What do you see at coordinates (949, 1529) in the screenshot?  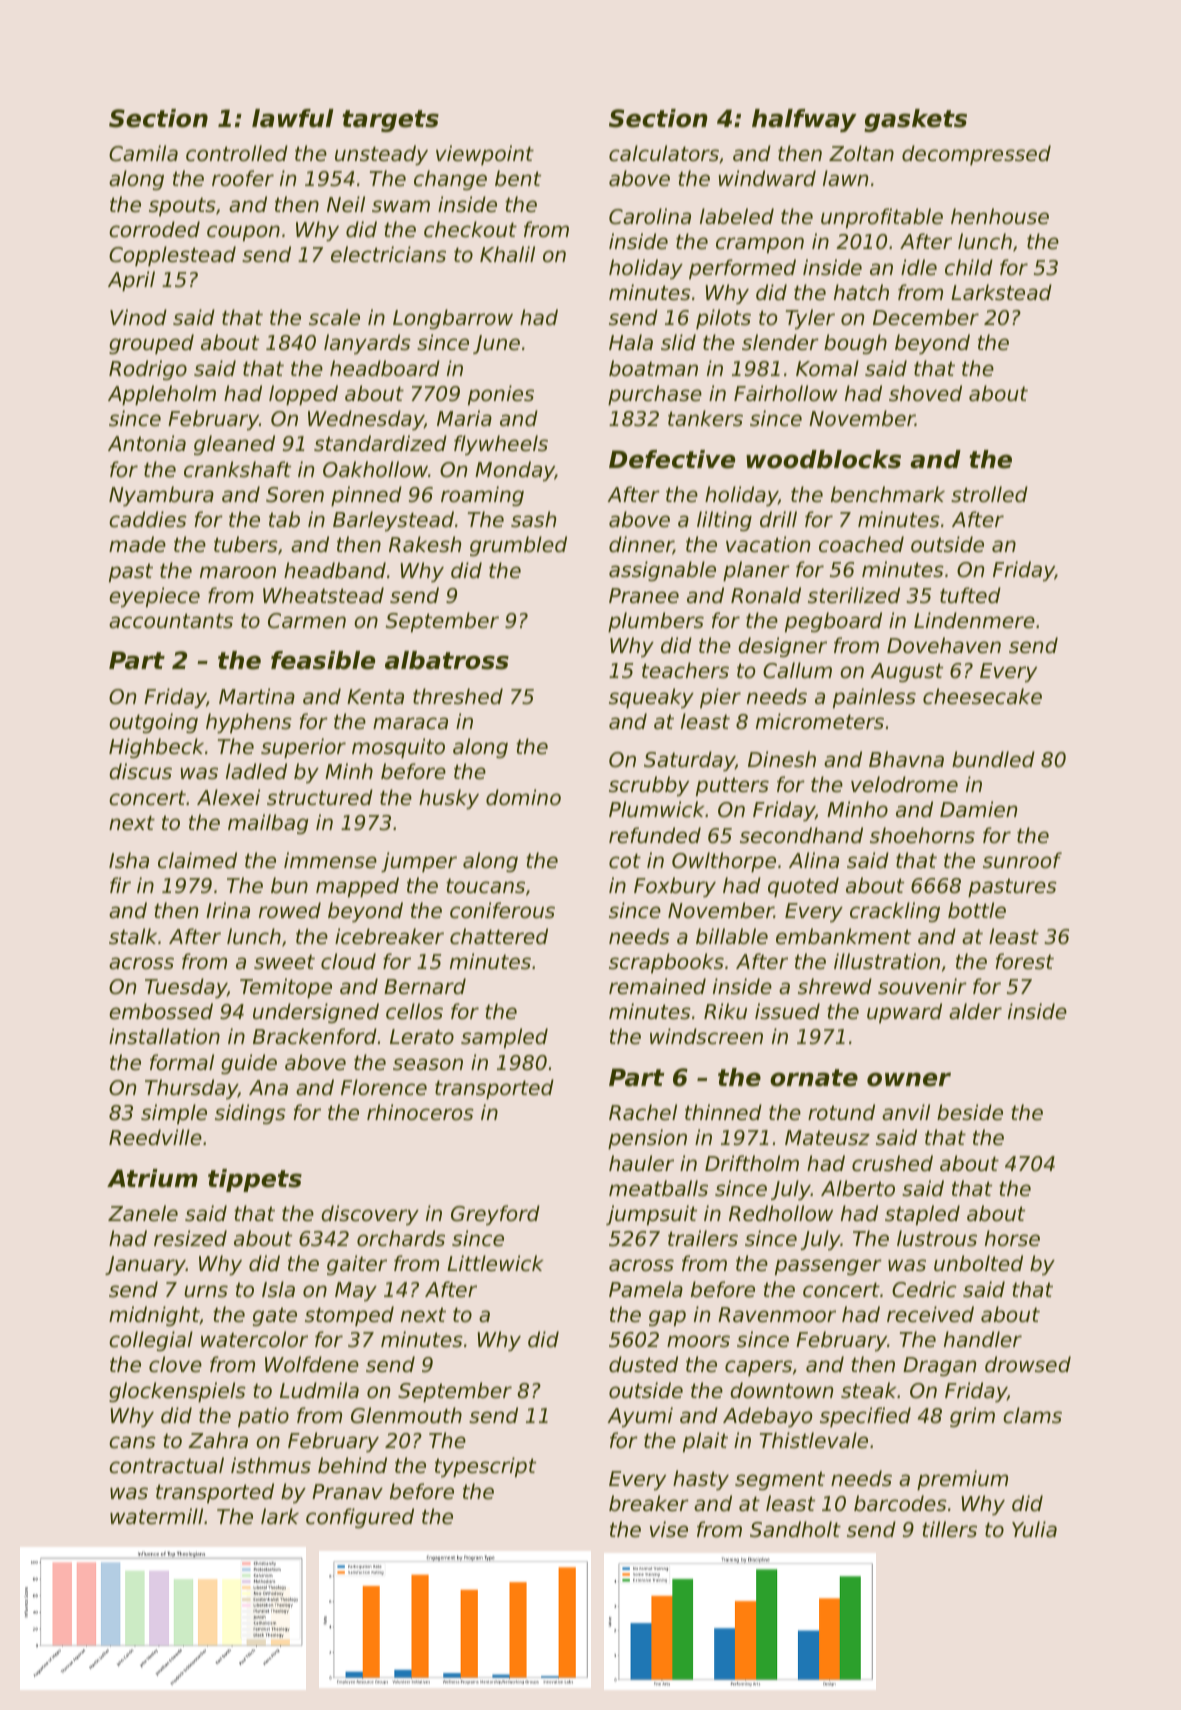 I see `tillers` at bounding box center [949, 1529].
